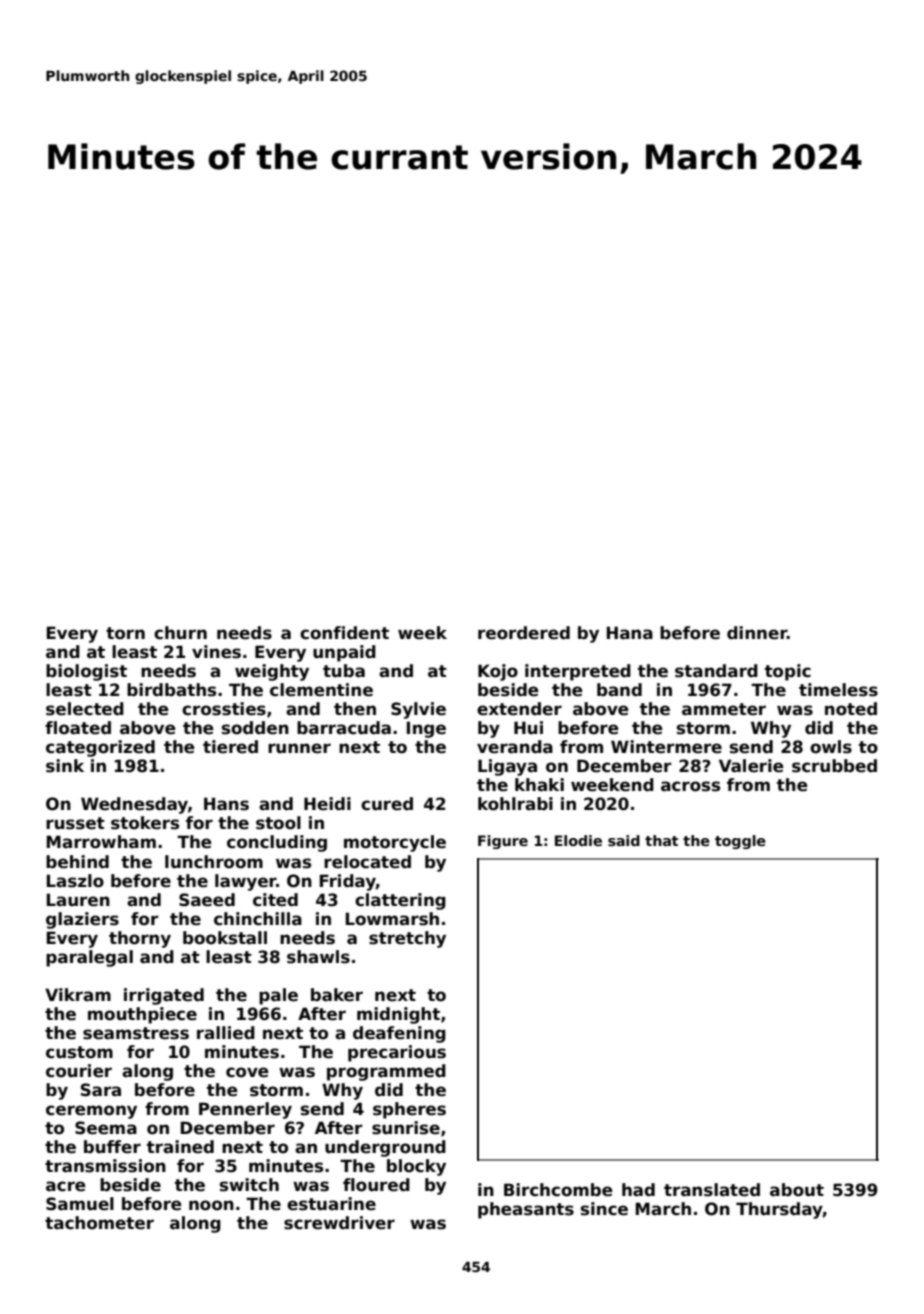  I want to click on buffer, so click(112, 1147).
